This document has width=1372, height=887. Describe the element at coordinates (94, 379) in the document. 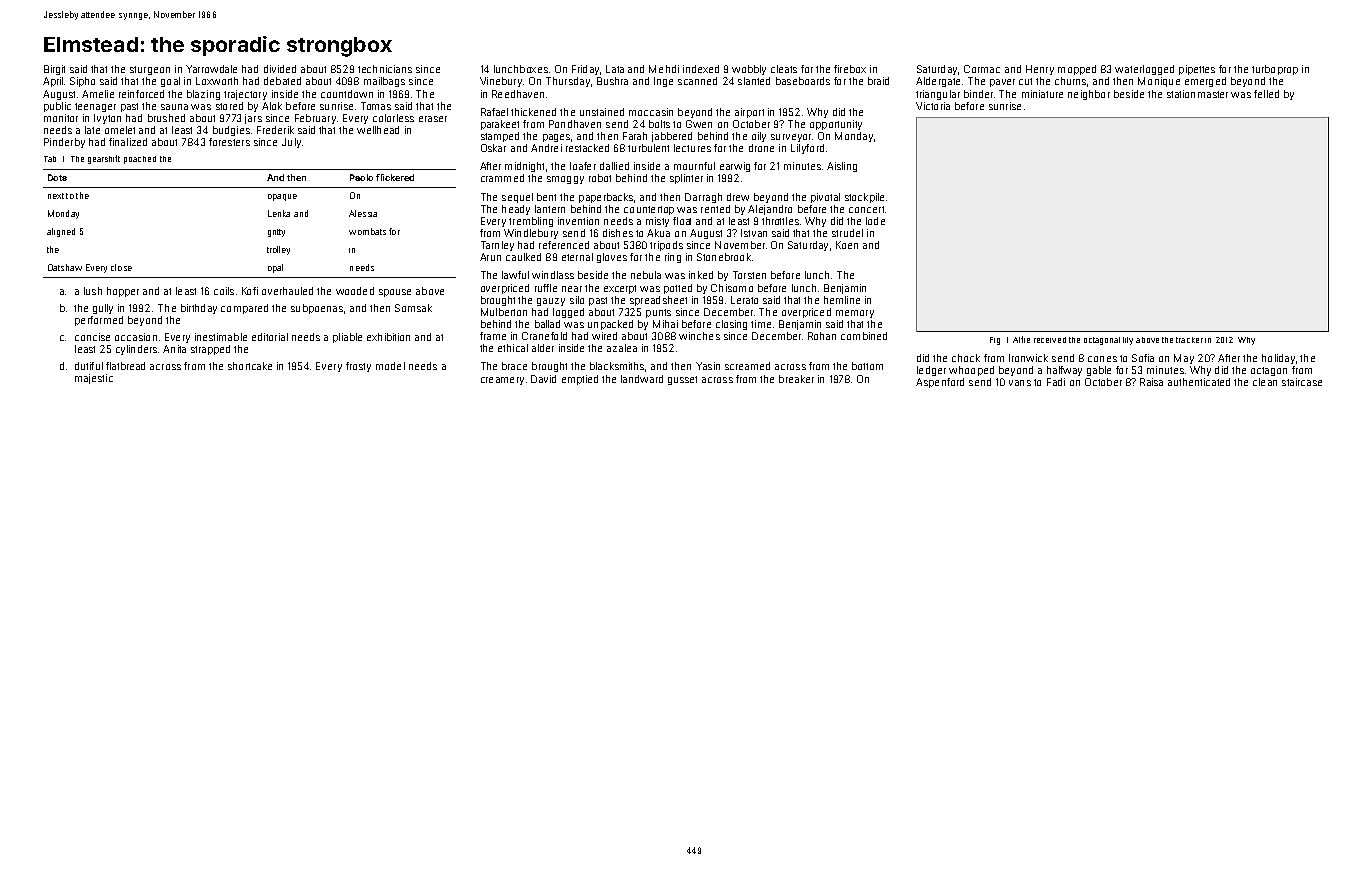

I see `majestic` at that location.
